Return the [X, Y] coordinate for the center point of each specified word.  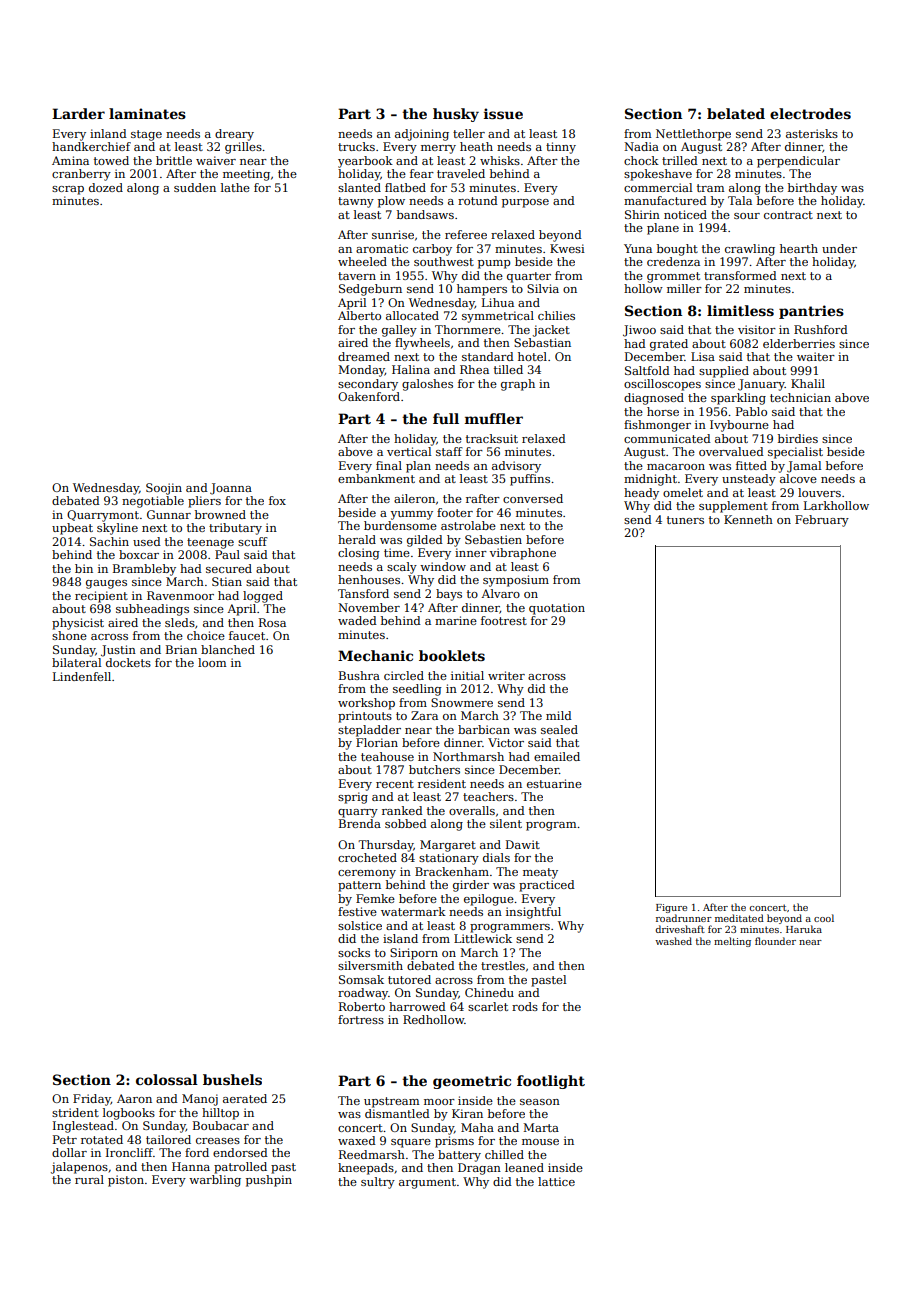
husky [456, 115]
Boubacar [221, 1125]
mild [559, 715]
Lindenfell [82, 676]
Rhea [474, 369]
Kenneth [748, 519]
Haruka [804, 929]
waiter [816, 356]
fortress [361, 1019]
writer [506, 675]
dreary [234, 135]
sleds [180, 622]
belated [736, 113]
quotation [557, 609]
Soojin [164, 489]
